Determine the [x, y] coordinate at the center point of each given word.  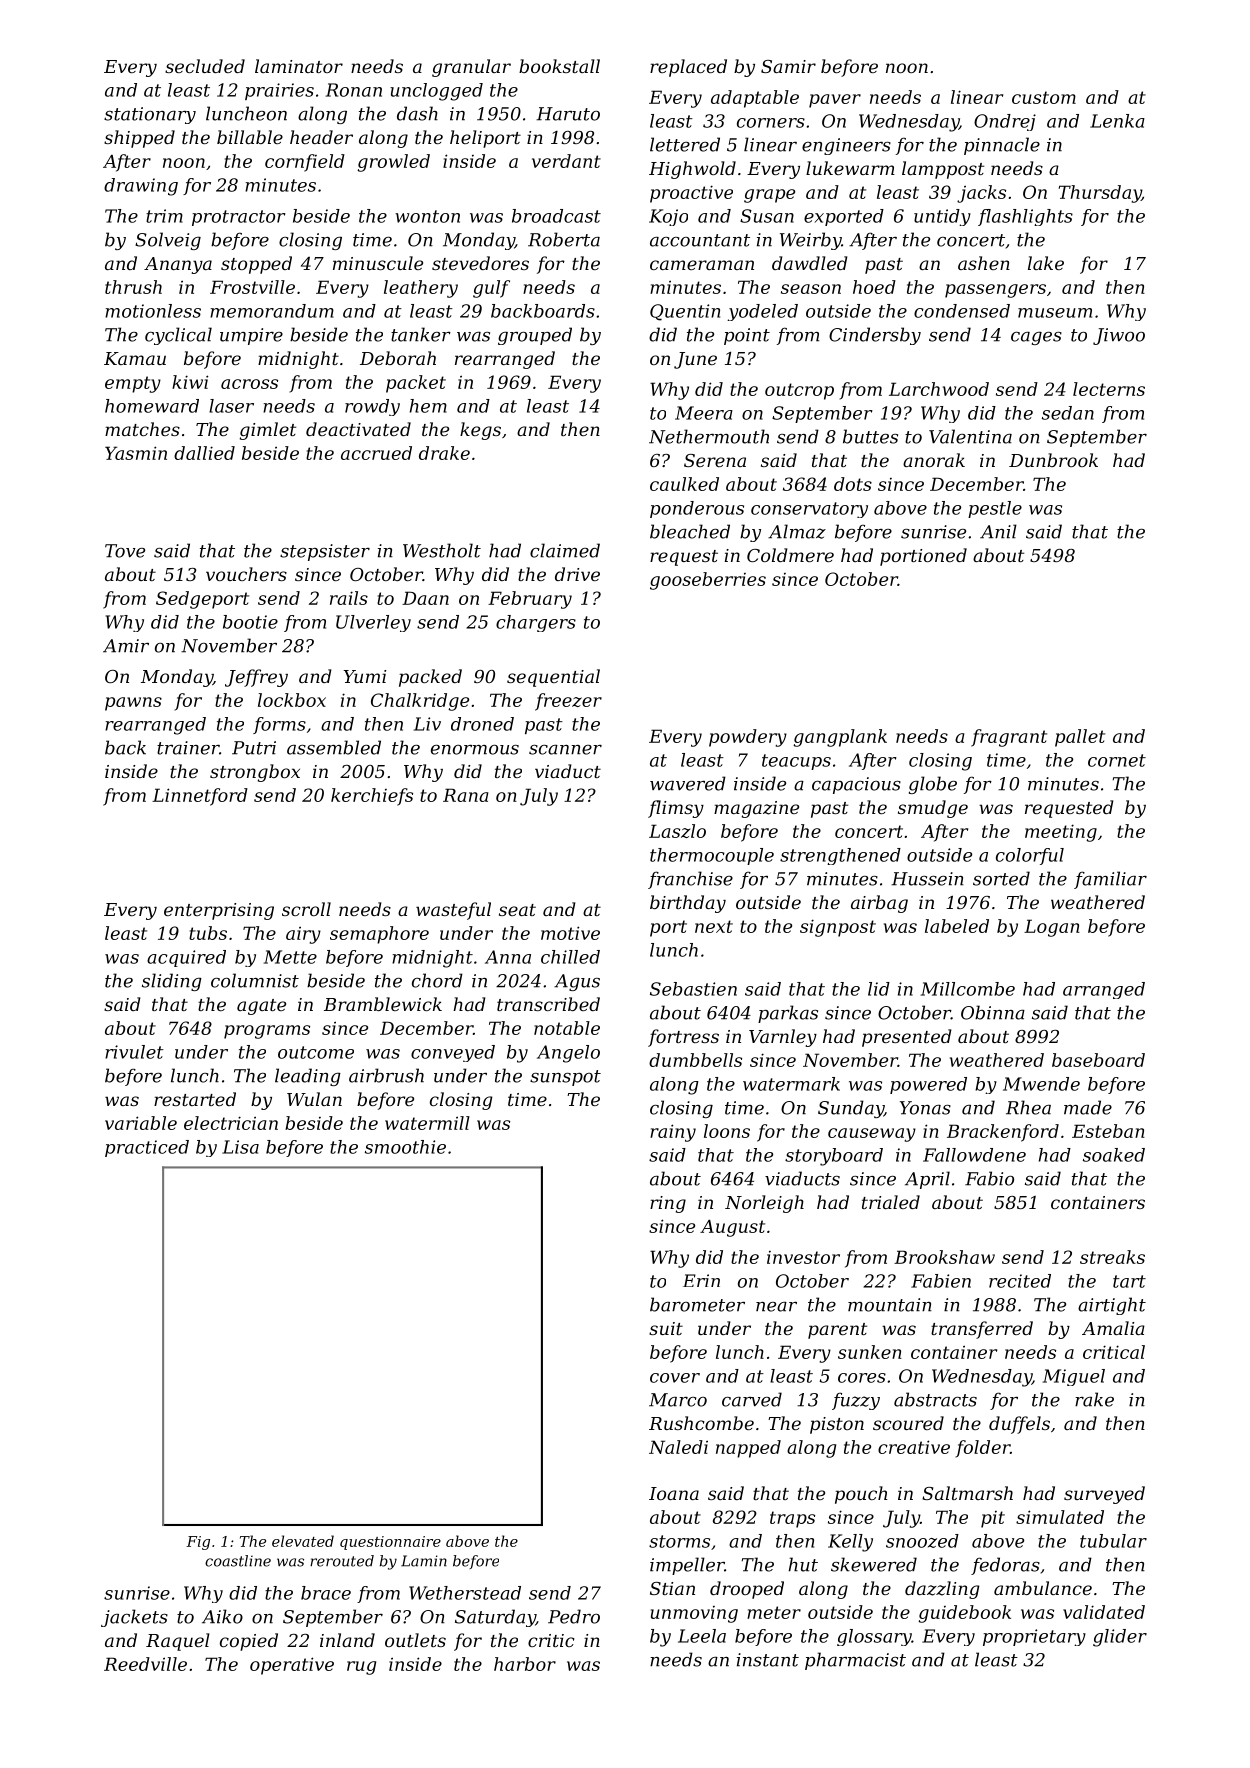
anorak [934, 460]
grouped [535, 336]
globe [933, 785]
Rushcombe [701, 1423]
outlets [415, 1640]
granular [471, 68]
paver [835, 101]
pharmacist [855, 1661]
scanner [565, 750]
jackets [134, 1618]
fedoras [1005, 1566]
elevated [303, 1541]
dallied [204, 453]
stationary [150, 115]
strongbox [255, 773]
